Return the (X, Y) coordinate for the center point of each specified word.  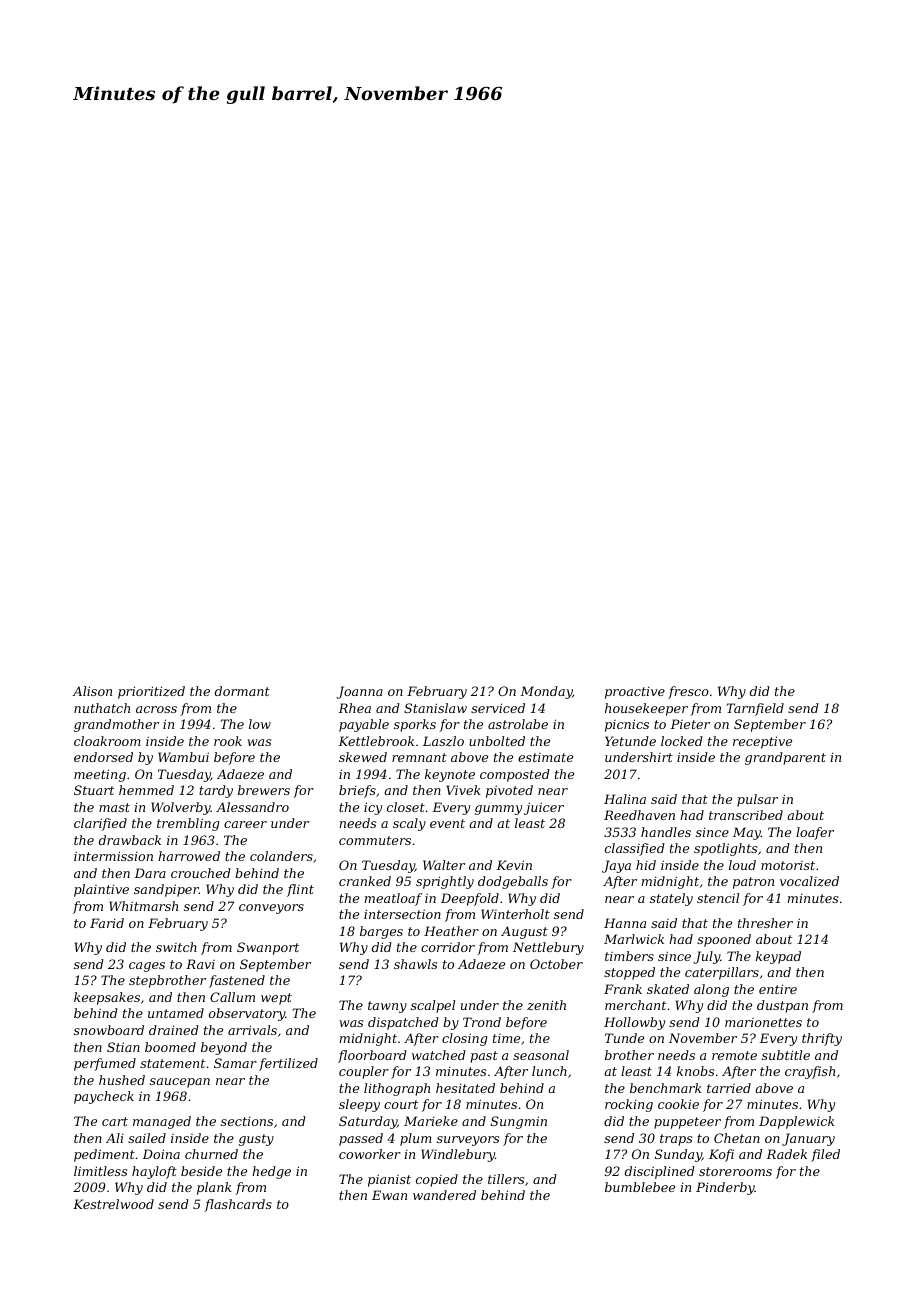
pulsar (757, 800)
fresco (688, 692)
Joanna (359, 692)
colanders (281, 856)
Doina (161, 1154)
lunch (549, 1071)
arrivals (252, 1030)
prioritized (151, 692)
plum (416, 1139)
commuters (375, 840)
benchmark (666, 1088)
